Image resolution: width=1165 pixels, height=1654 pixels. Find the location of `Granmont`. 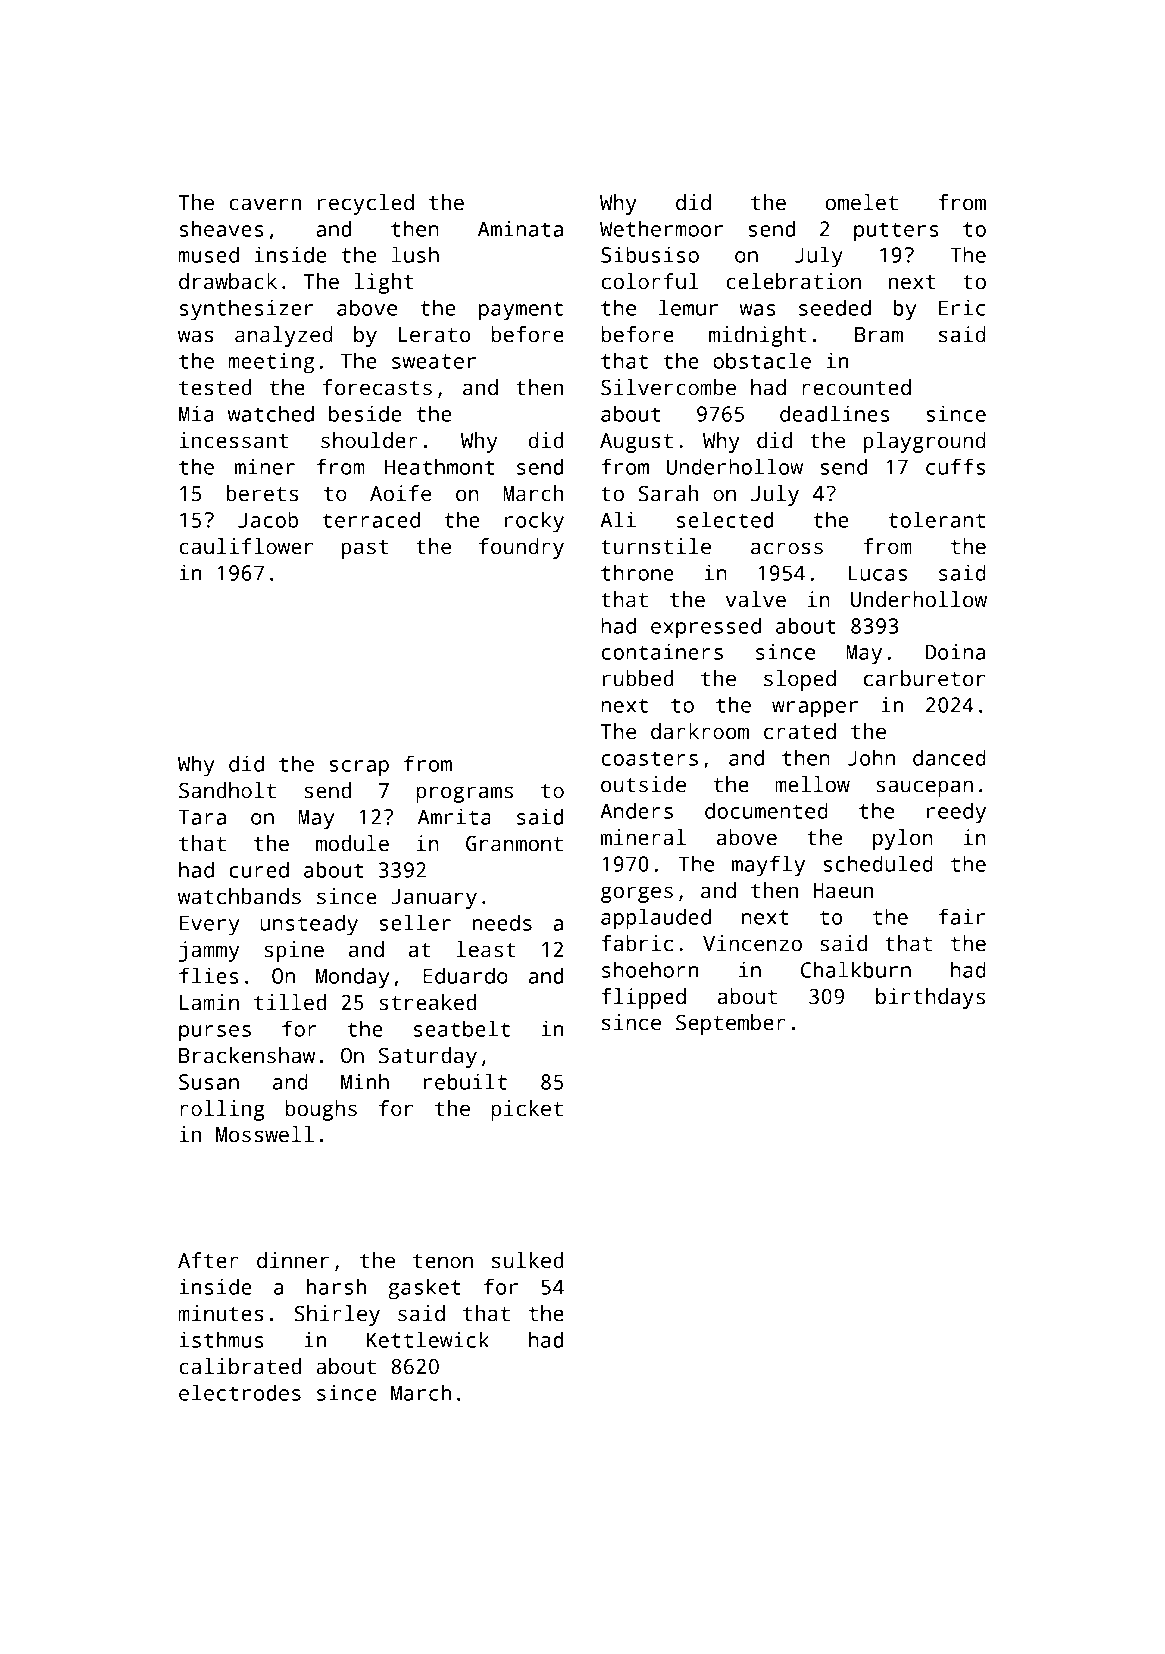

Granmont is located at coordinates (514, 843).
